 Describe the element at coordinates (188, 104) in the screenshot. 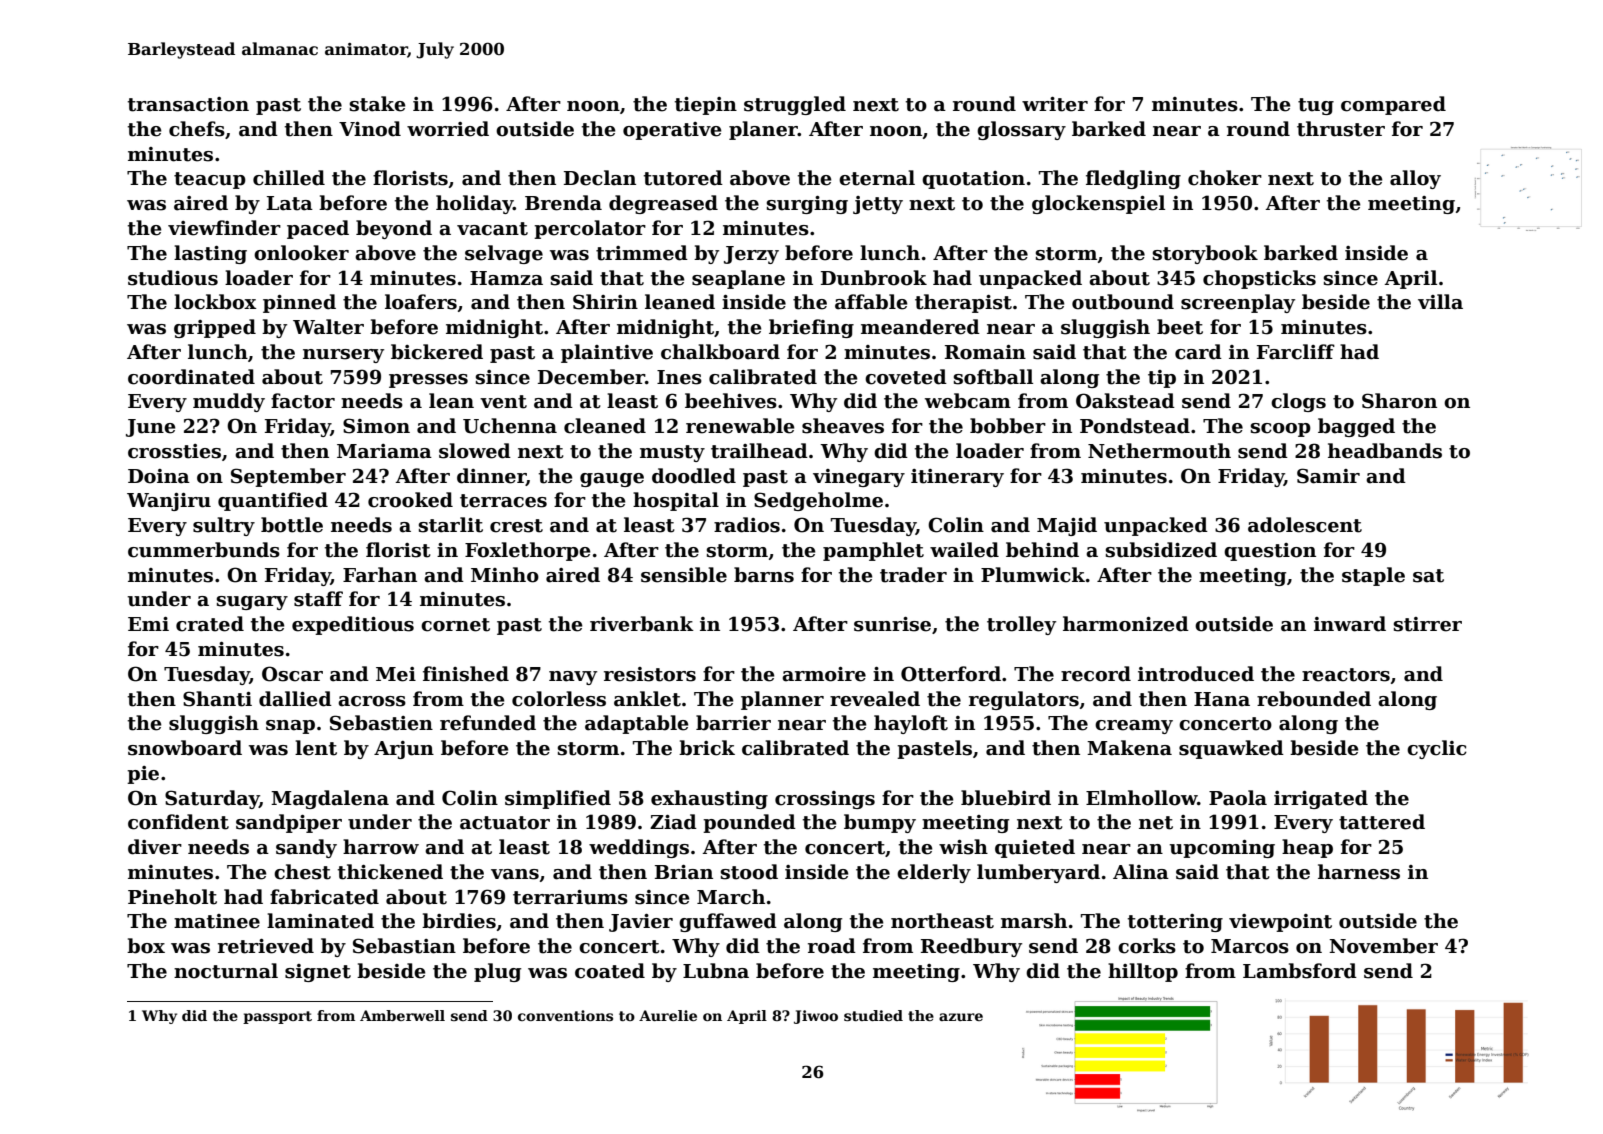

I see `transaction` at that location.
